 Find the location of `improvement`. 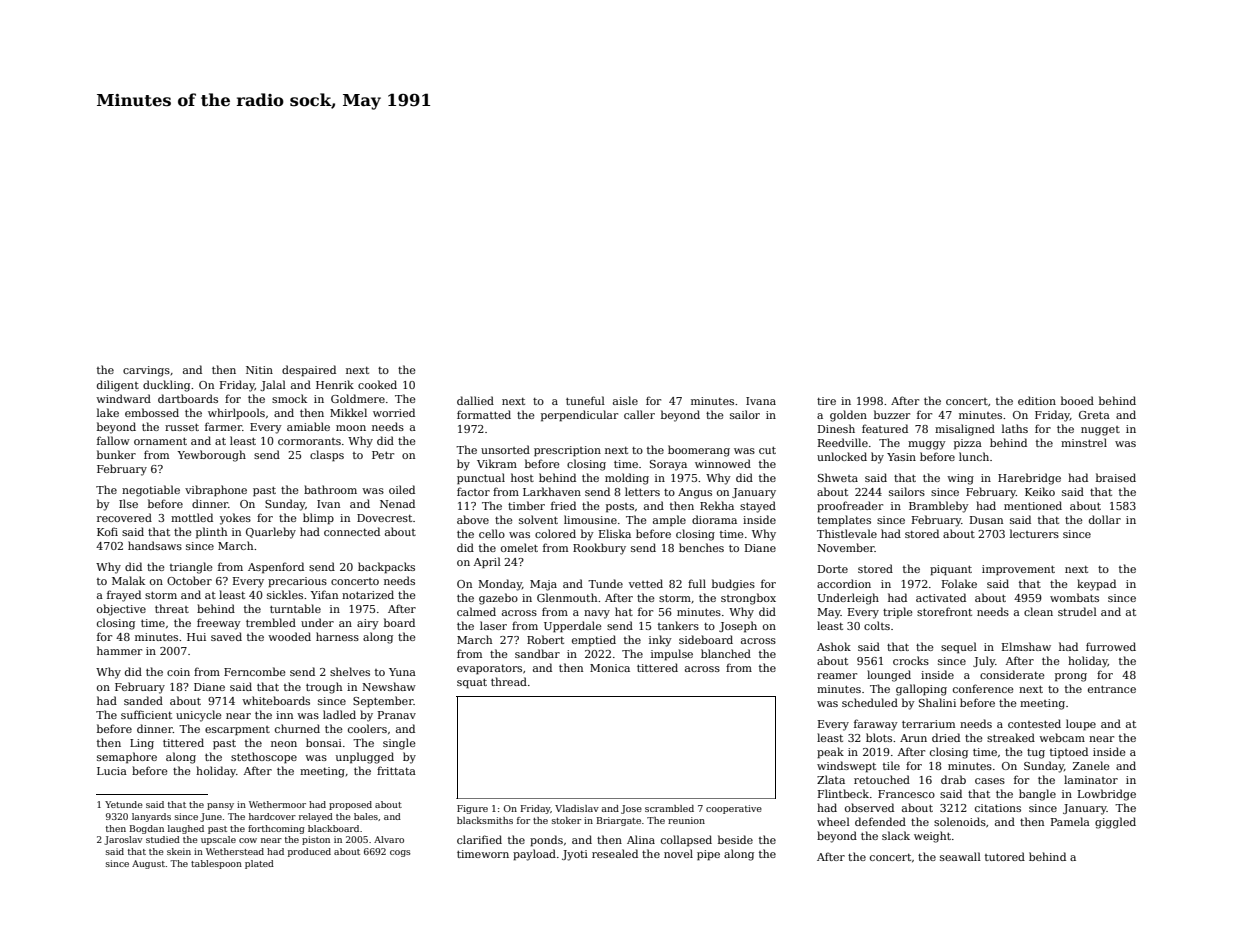

improvement is located at coordinates (1018, 570).
